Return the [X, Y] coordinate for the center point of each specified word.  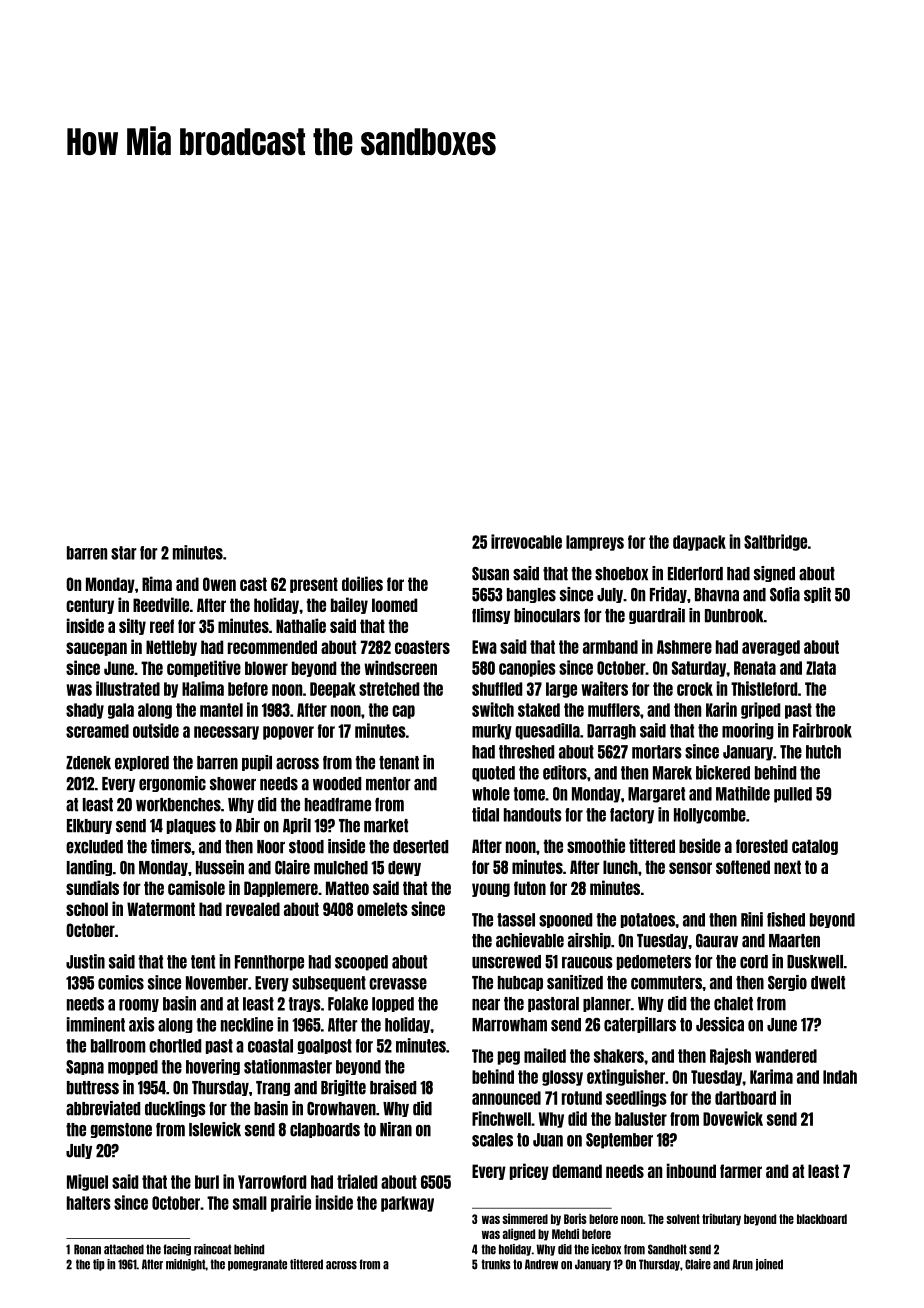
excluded [94, 847]
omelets [382, 909]
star [124, 553]
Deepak [333, 690]
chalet [733, 1004]
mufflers [614, 710]
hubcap [520, 983]
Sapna [85, 1067]
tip [99, 1265]
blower [266, 668]
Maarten [794, 941]
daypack [699, 543]
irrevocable [526, 541]
